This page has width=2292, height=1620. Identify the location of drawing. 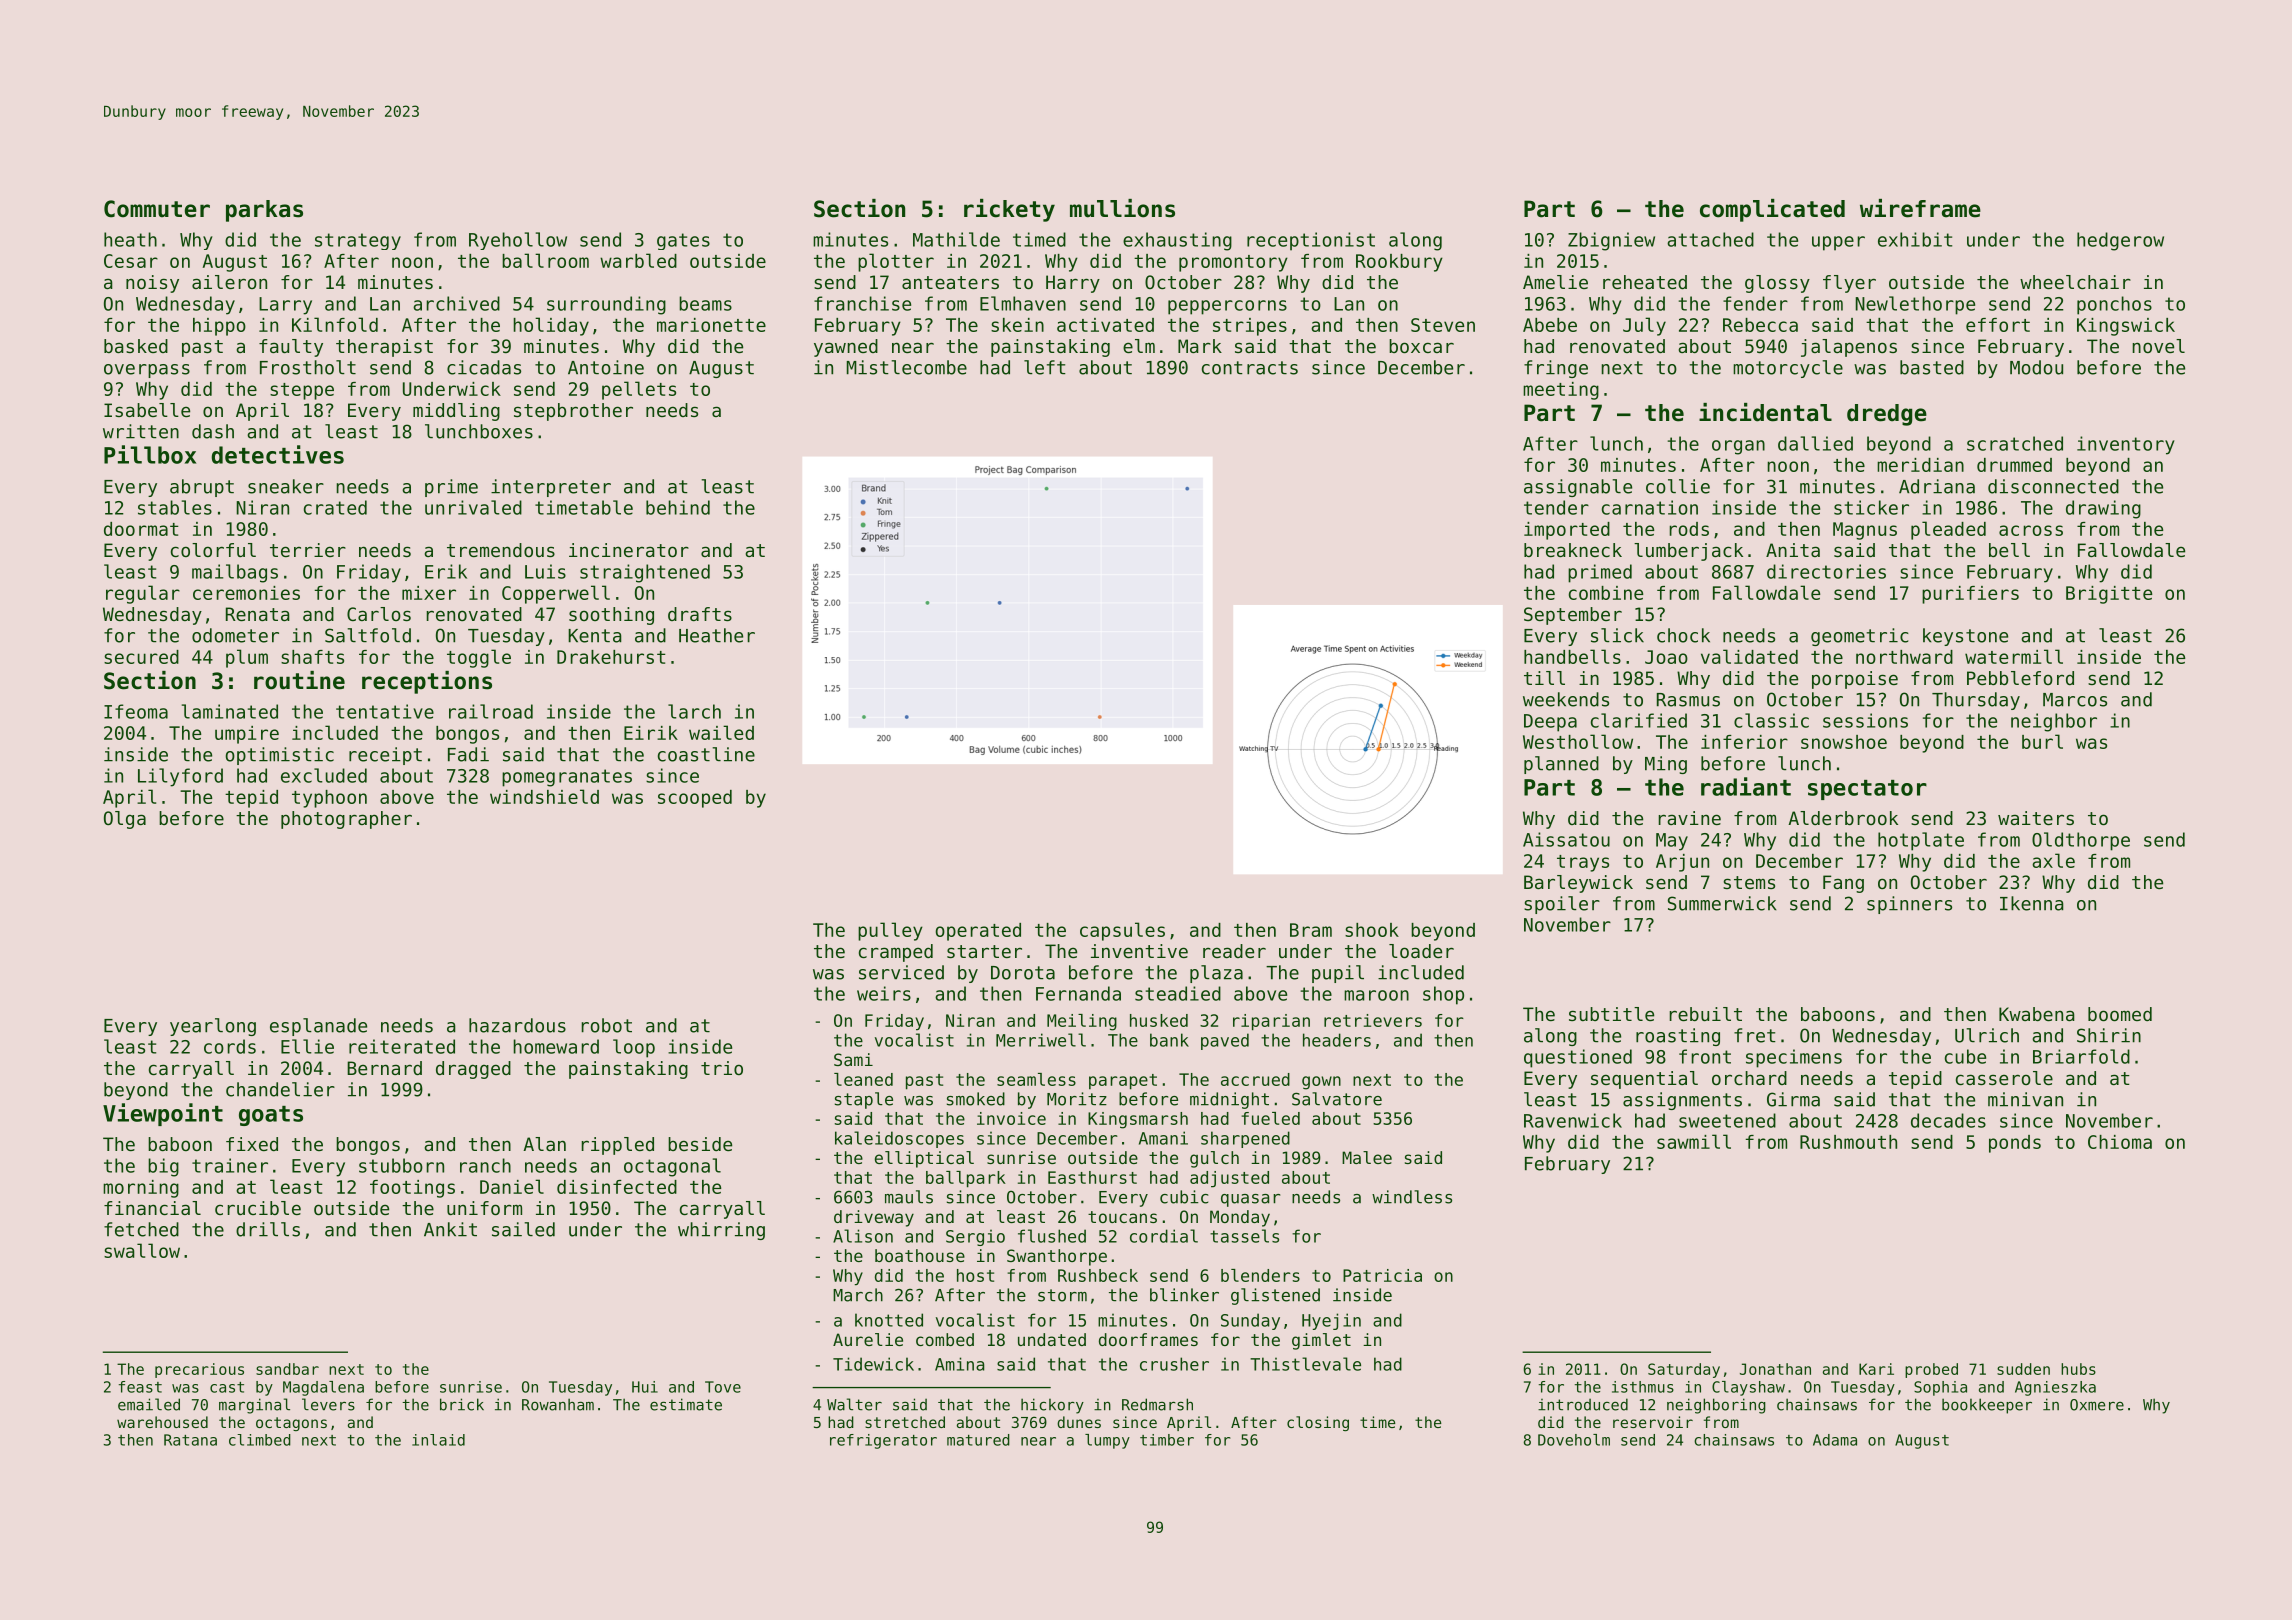
(2103, 509).
